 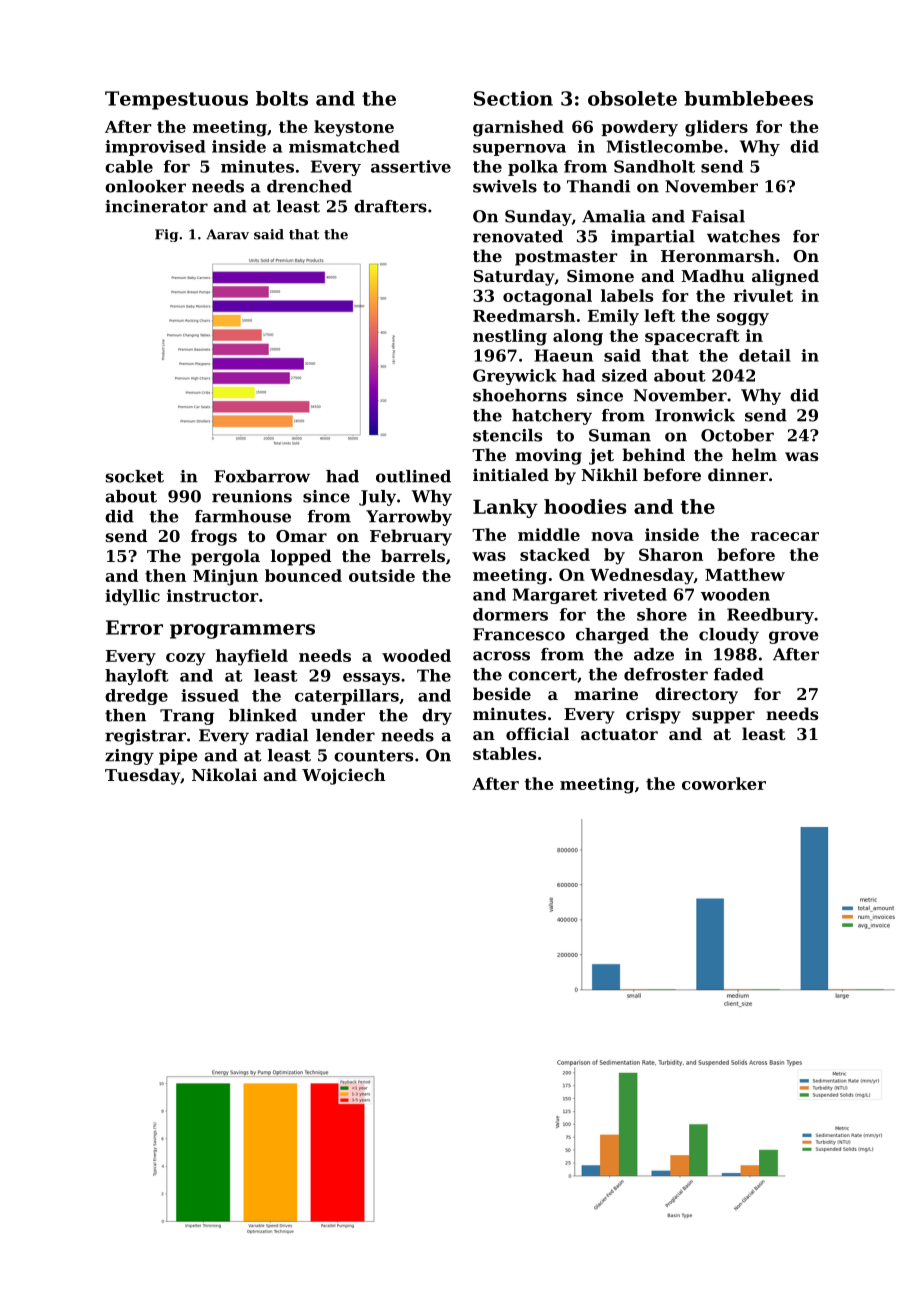 What do you see at coordinates (224, 774) in the screenshot?
I see `Nikolai` at bounding box center [224, 774].
